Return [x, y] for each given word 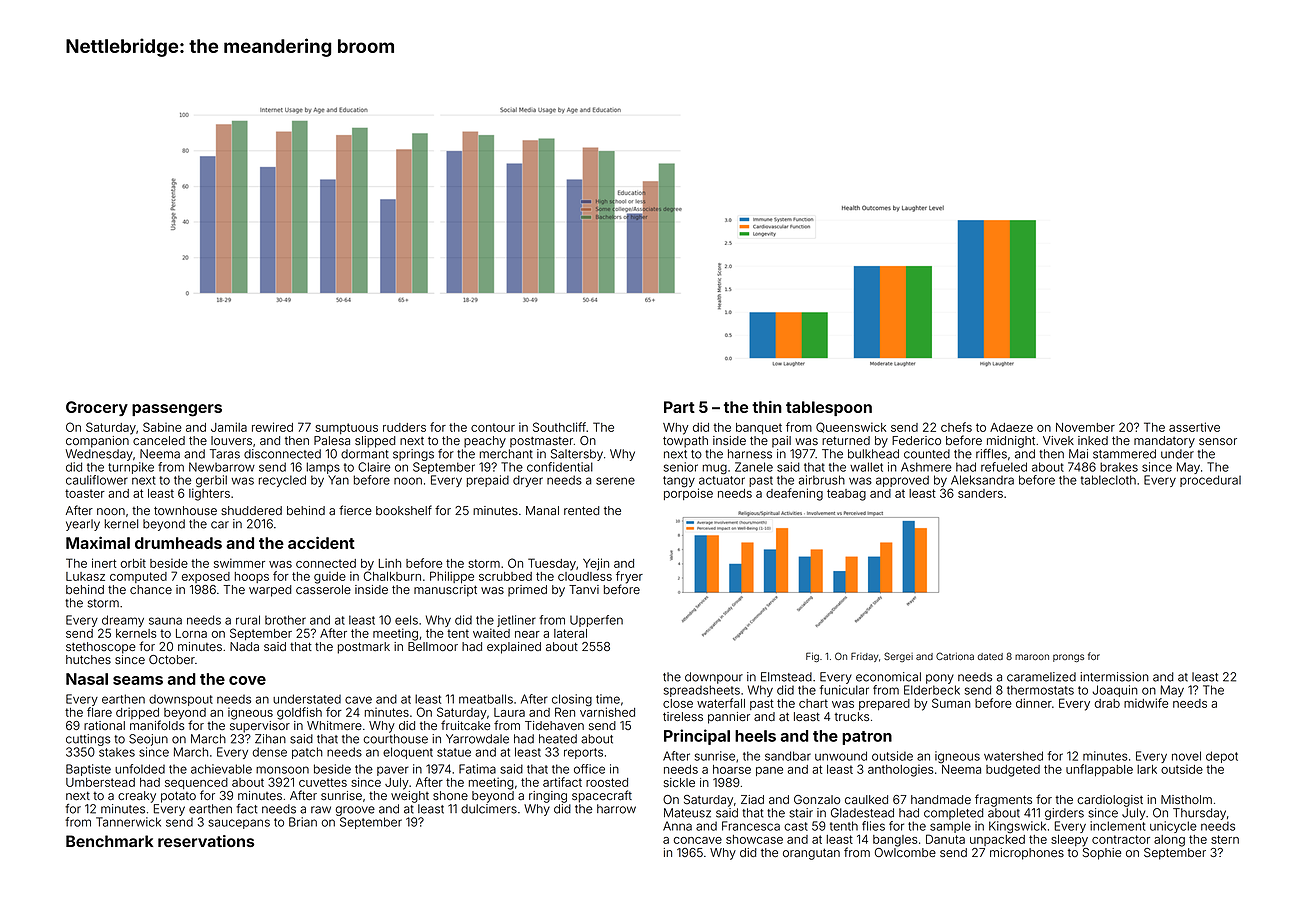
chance [151, 589]
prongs [1068, 658]
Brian [303, 822]
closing [572, 700]
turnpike [131, 468]
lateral [570, 633]
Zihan [270, 739]
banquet [759, 428]
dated [990, 656]
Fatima [477, 769]
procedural [1210, 481]
